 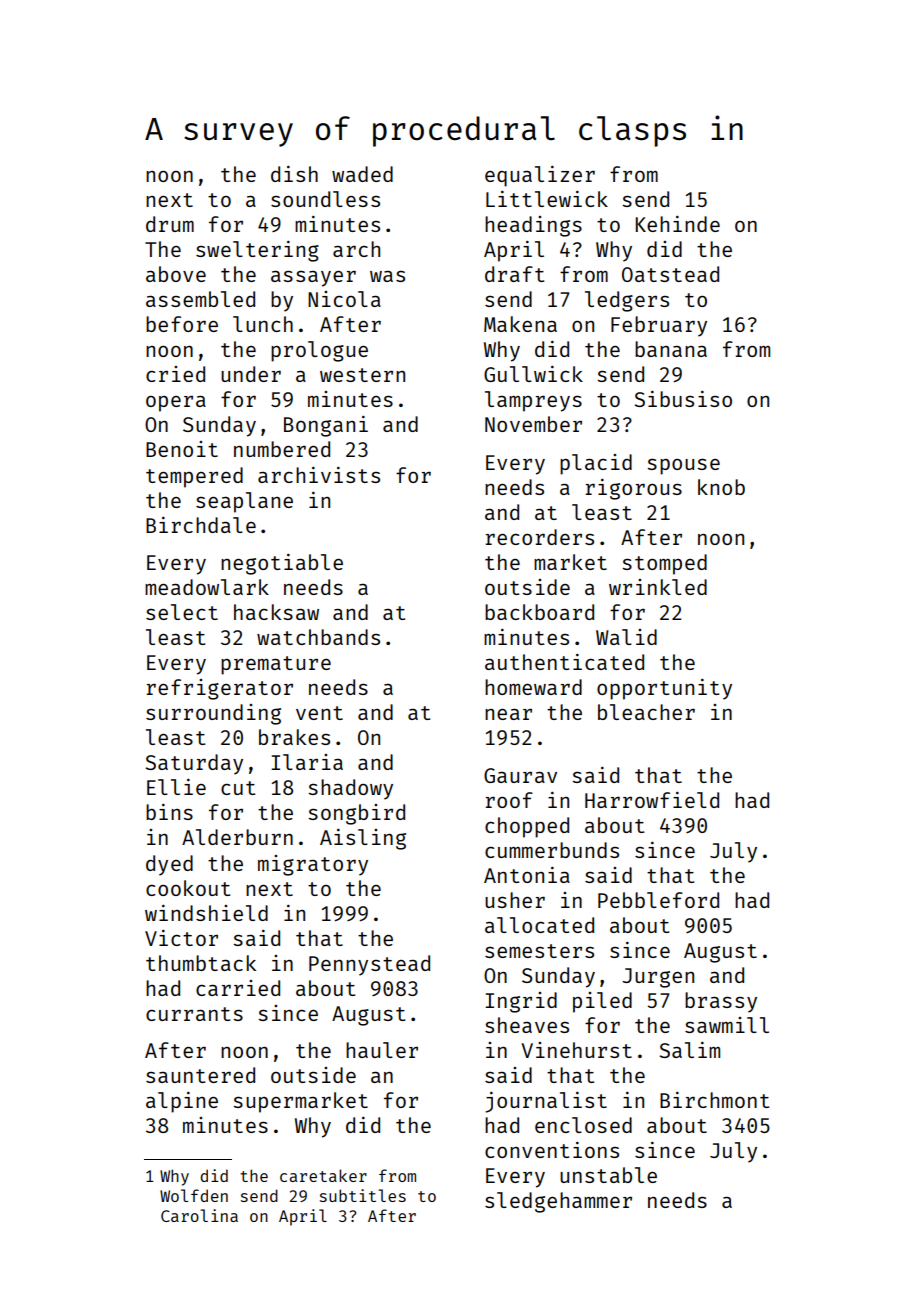 What do you see at coordinates (515, 900) in the image?
I see `usher` at bounding box center [515, 900].
